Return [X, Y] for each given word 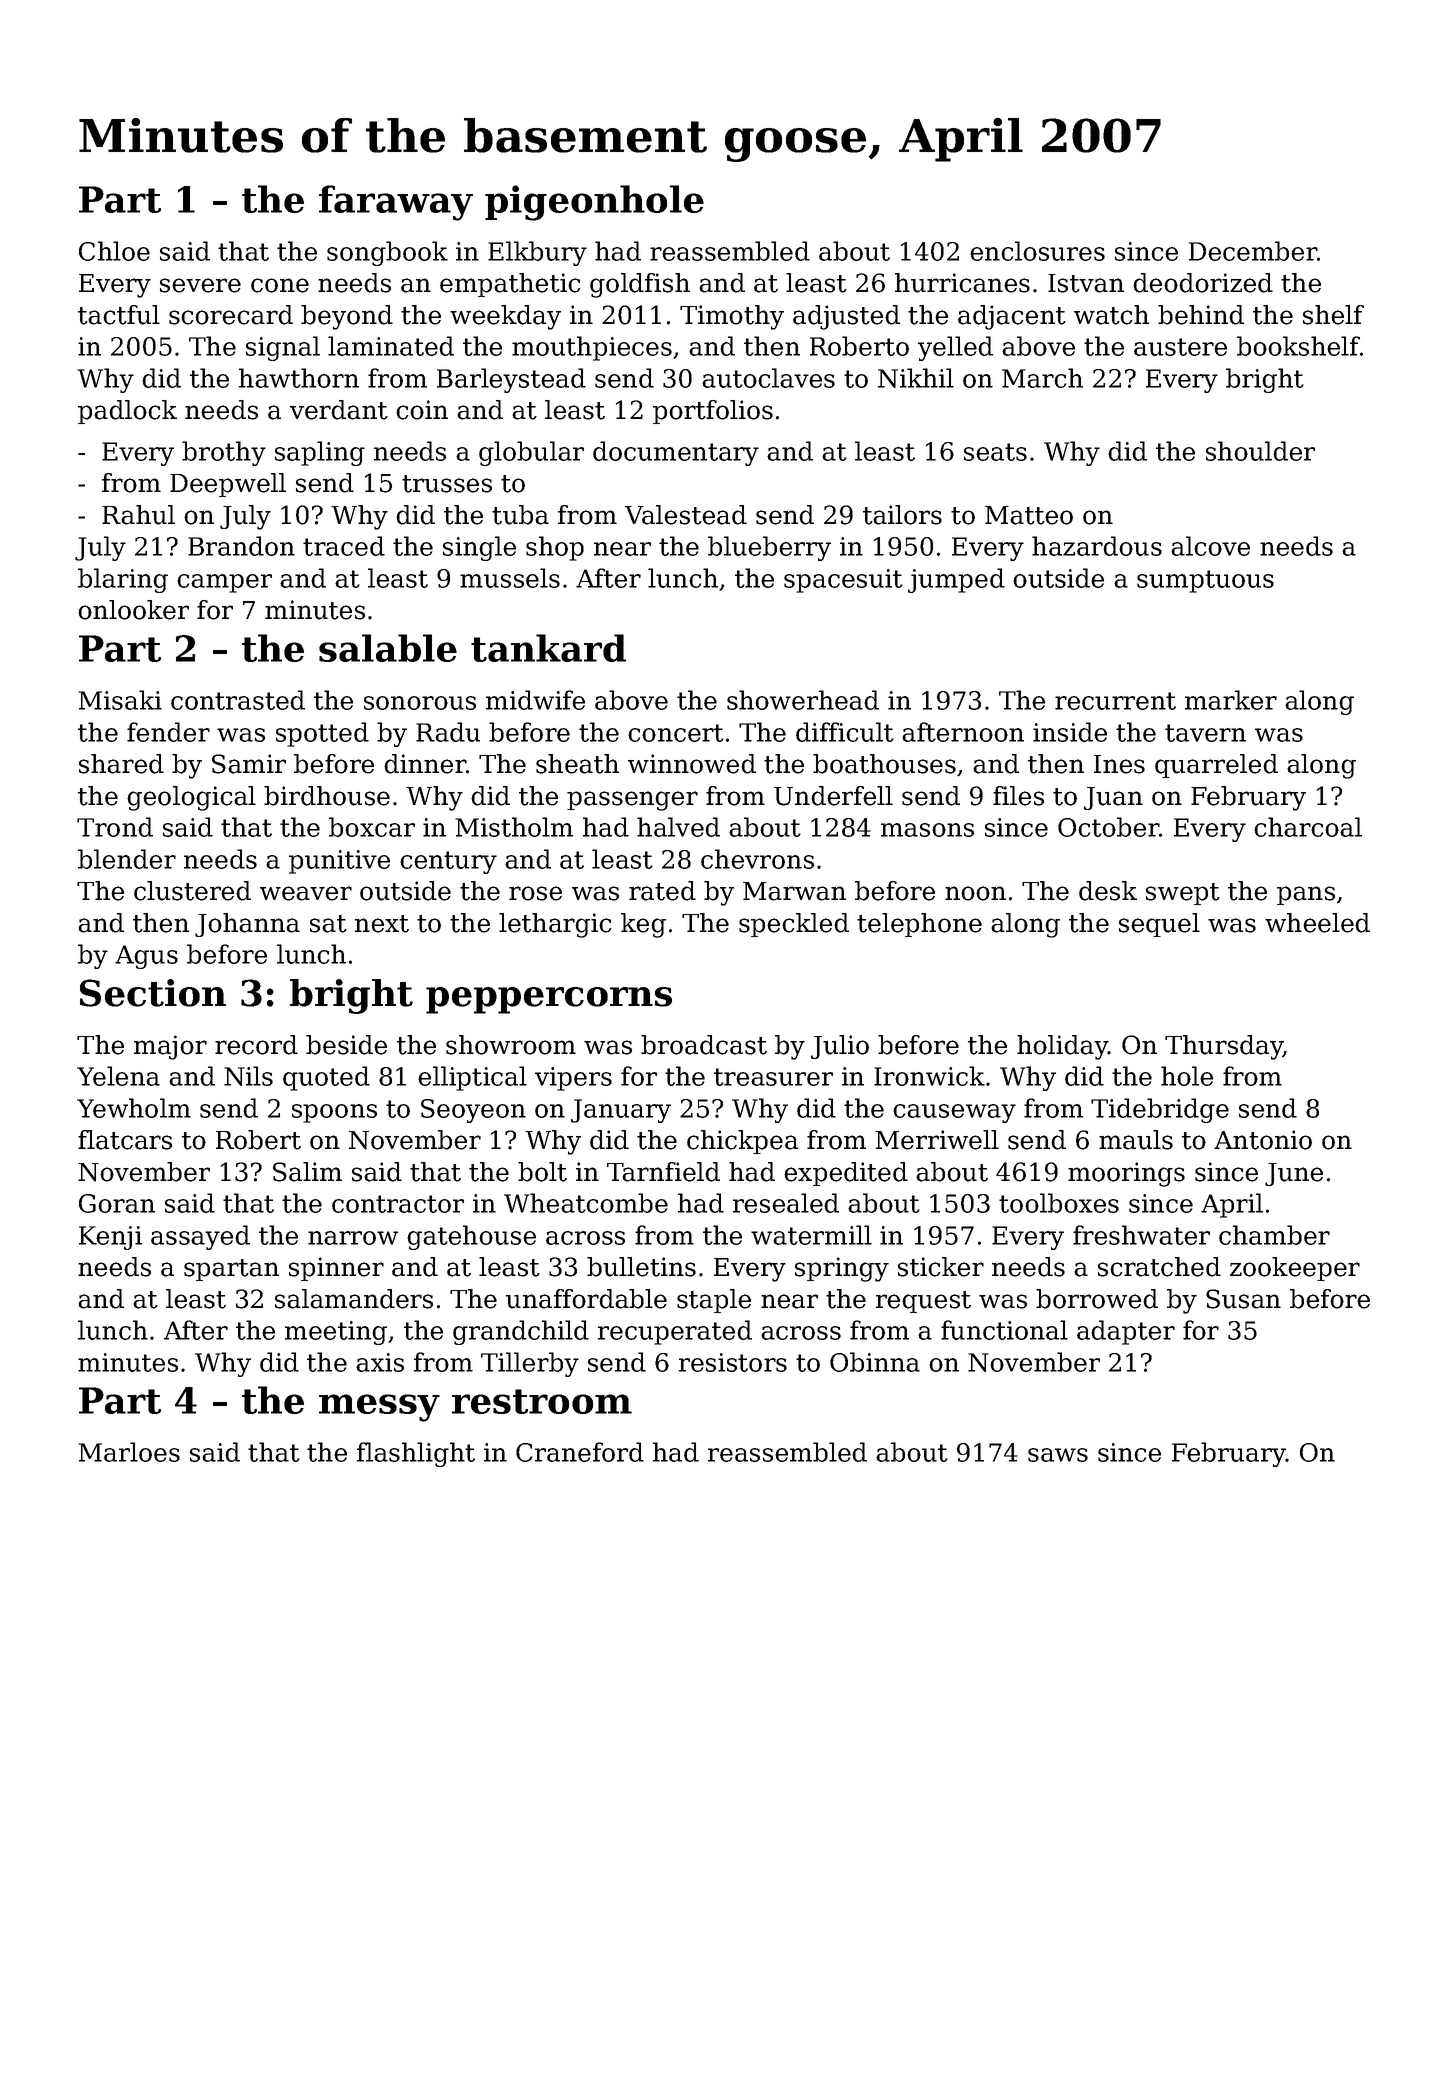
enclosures [1037, 251]
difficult [845, 732]
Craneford [580, 1452]
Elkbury [537, 253]
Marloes [129, 1452]
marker [1231, 700]
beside [346, 1045]
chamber [1274, 1235]
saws [1058, 1455]
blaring [123, 580]
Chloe [114, 251]
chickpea [742, 1142]
